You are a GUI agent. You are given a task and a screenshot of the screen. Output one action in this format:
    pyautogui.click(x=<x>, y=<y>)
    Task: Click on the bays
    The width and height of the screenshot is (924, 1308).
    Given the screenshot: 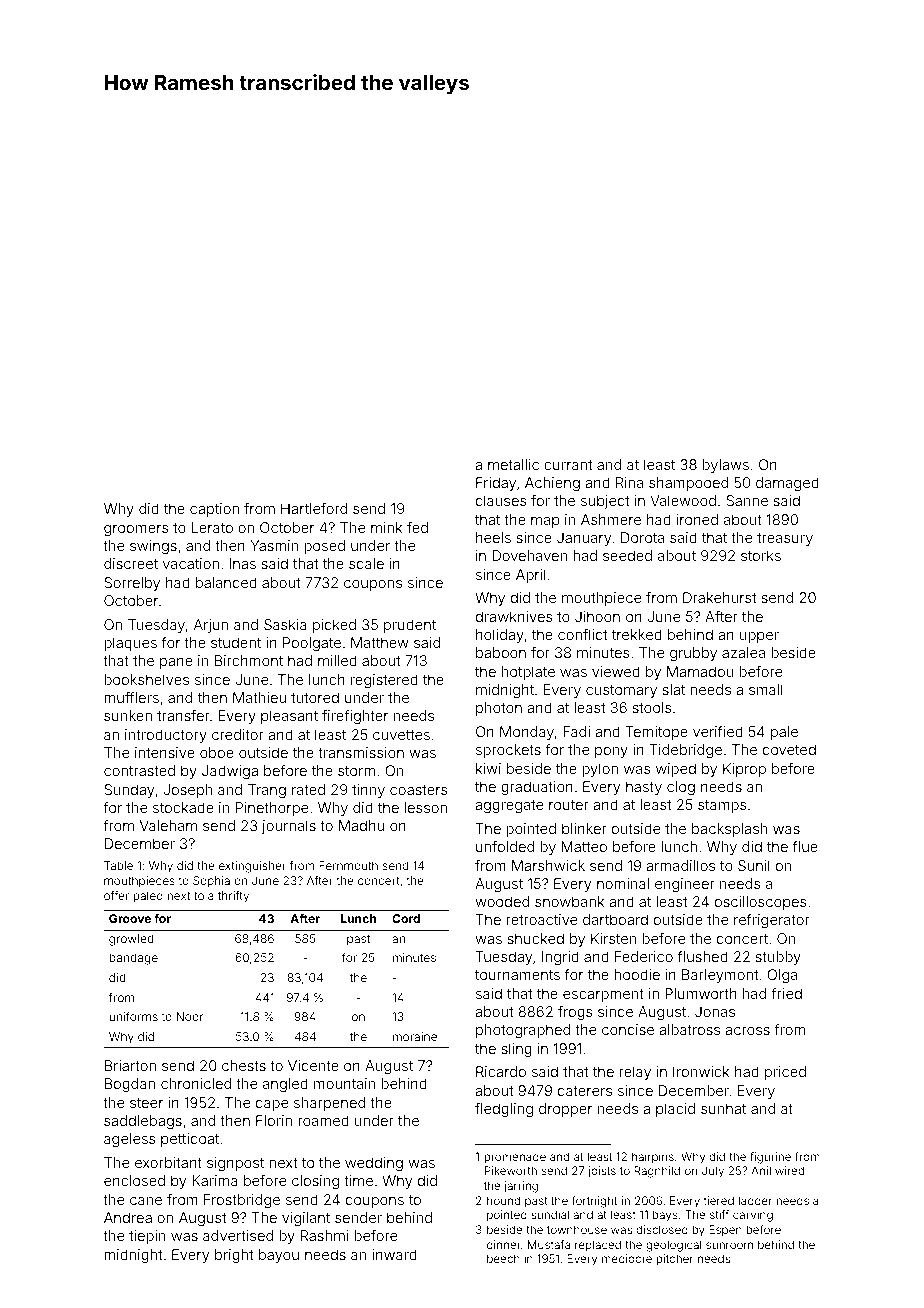 What is the action you would take?
    pyautogui.click(x=665, y=1216)
